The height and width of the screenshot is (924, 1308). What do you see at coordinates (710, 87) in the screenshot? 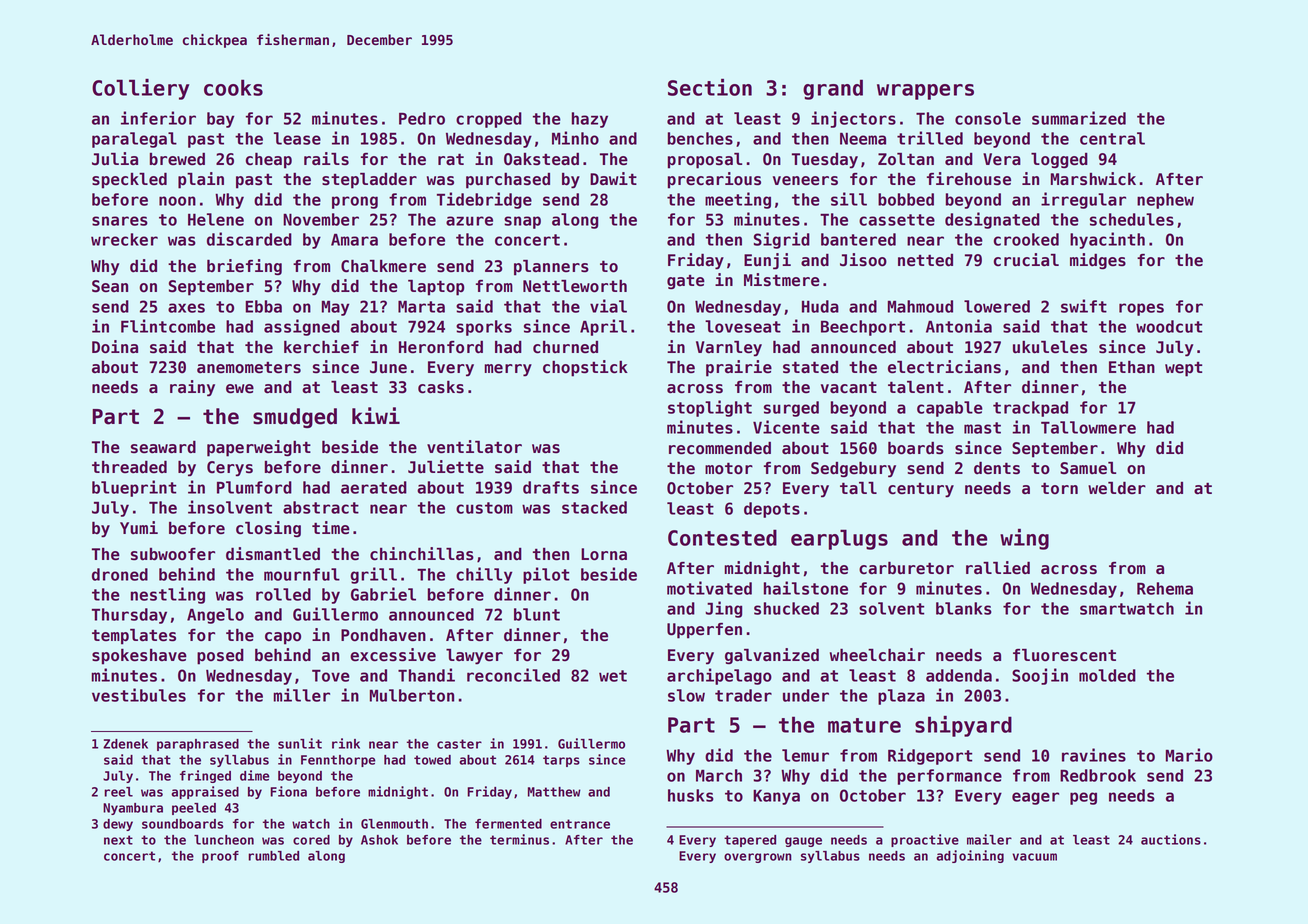
I see `Section` at bounding box center [710, 87].
